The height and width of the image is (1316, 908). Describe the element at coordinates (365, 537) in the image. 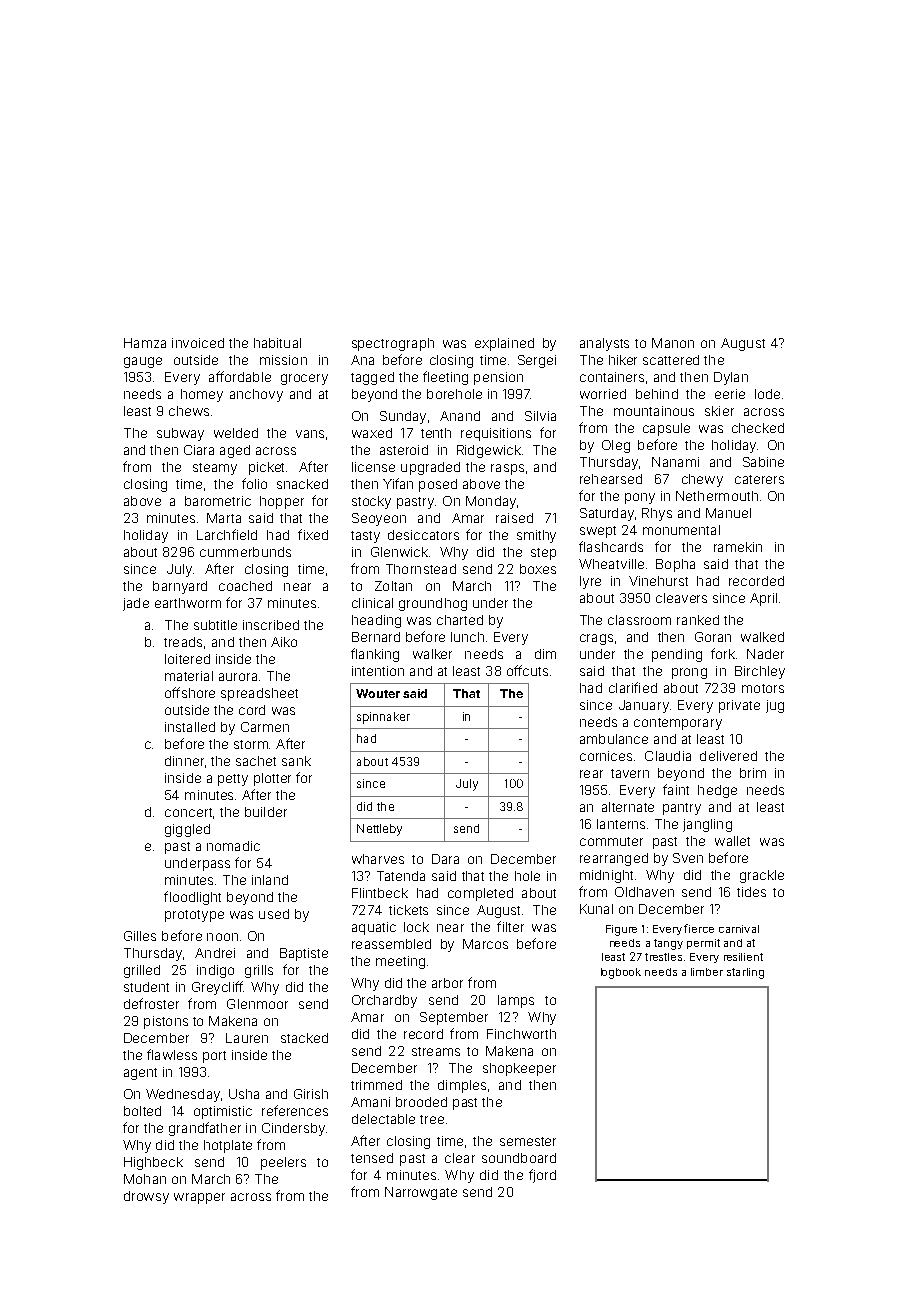

I see `tasty` at that location.
